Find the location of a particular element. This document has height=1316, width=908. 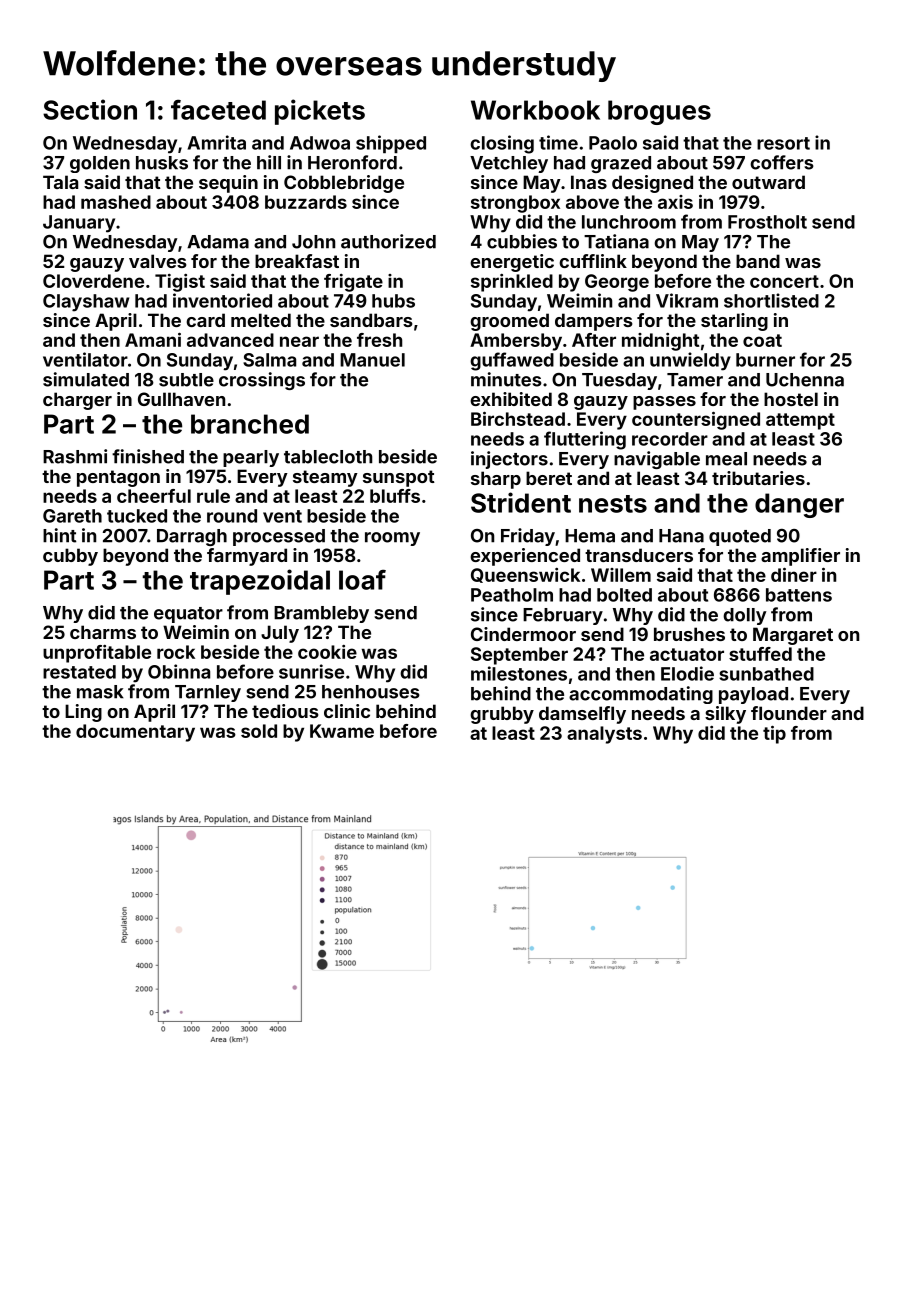

sold is located at coordinates (259, 731).
